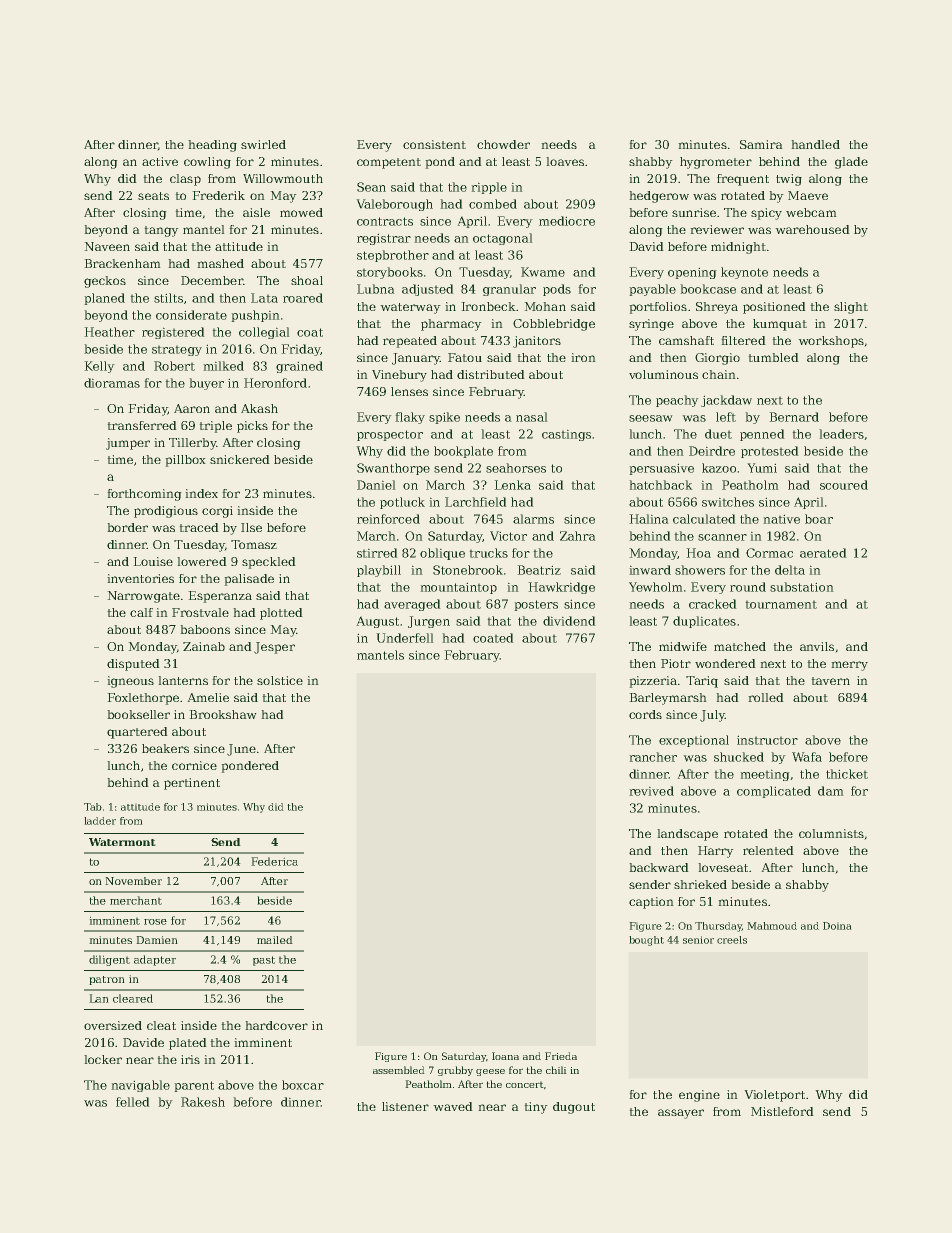 This image has width=952, height=1233. Describe the element at coordinates (490, 1072) in the image. I see `geese` at that location.
